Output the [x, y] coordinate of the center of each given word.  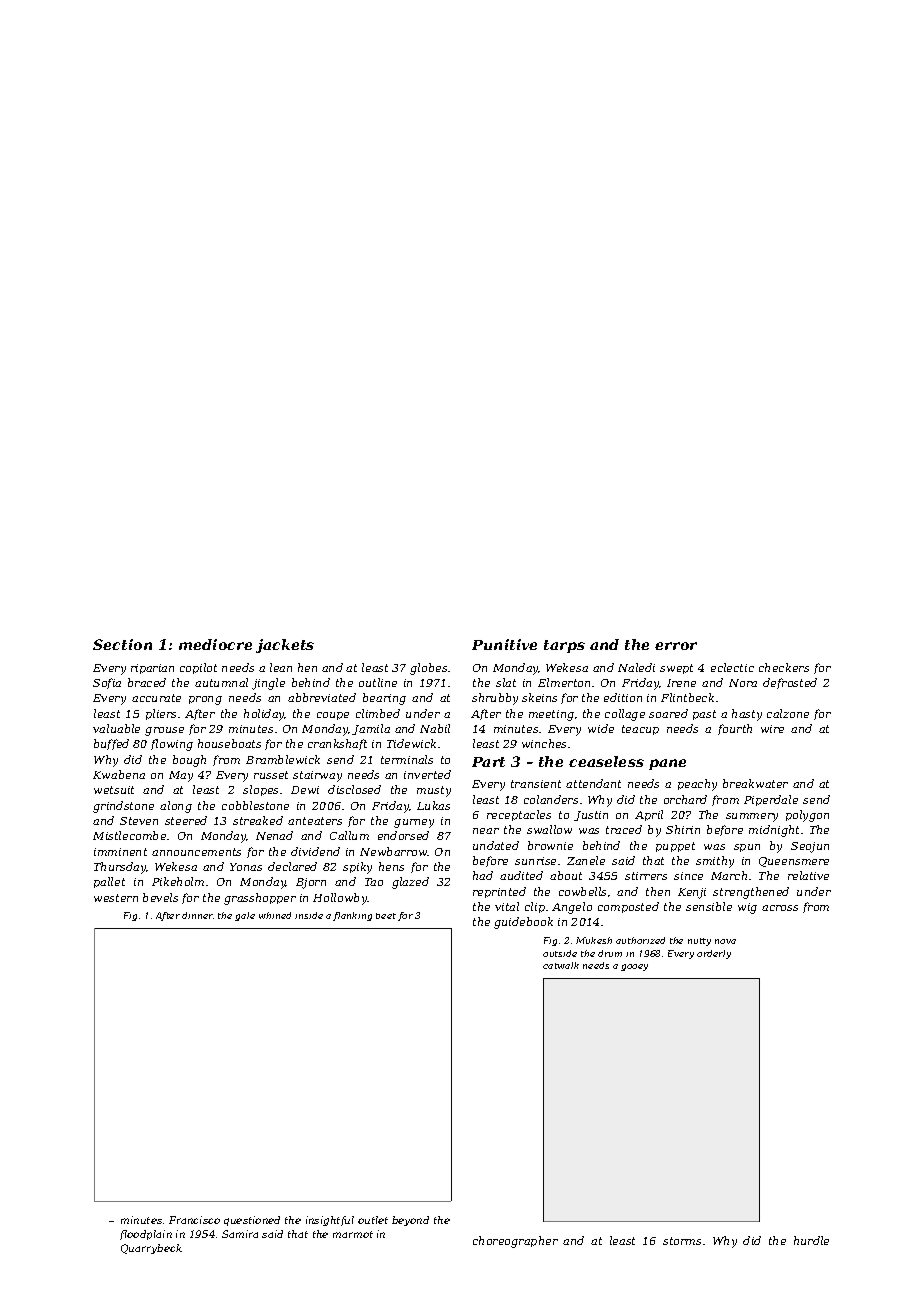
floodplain [146, 1235]
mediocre [215, 644]
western [116, 898]
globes [428, 669]
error [676, 646]
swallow [549, 829]
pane [667, 764]
